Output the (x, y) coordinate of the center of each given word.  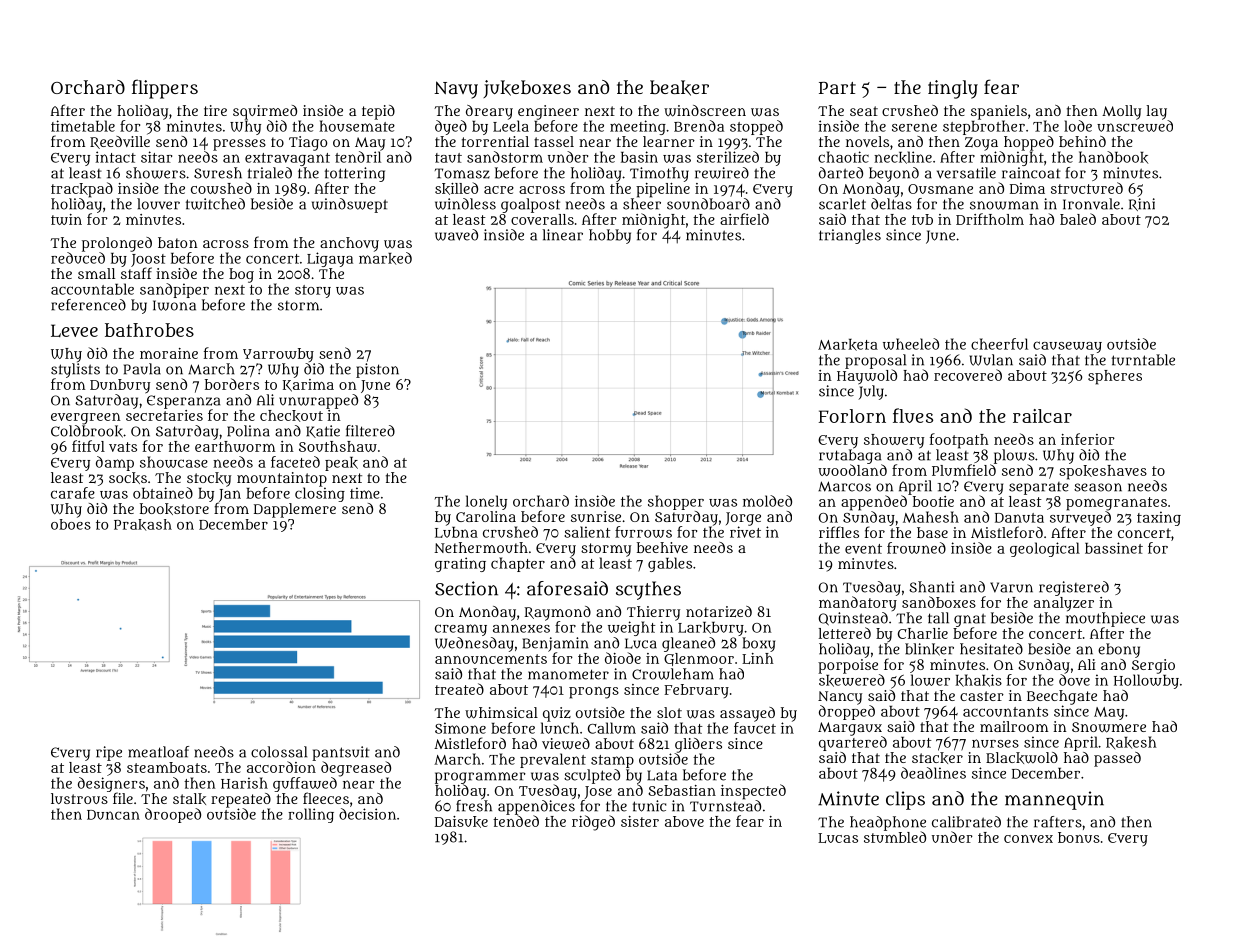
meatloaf (158, 752)
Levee (74, 330)
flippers (165, 89)
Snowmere (1109, 727)
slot (669, 712)
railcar (1042, 416)
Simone (460, 728)
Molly (1121, 112)
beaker (679, 88)
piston (377, 370)
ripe (109, 753)
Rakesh (1131, 743)
